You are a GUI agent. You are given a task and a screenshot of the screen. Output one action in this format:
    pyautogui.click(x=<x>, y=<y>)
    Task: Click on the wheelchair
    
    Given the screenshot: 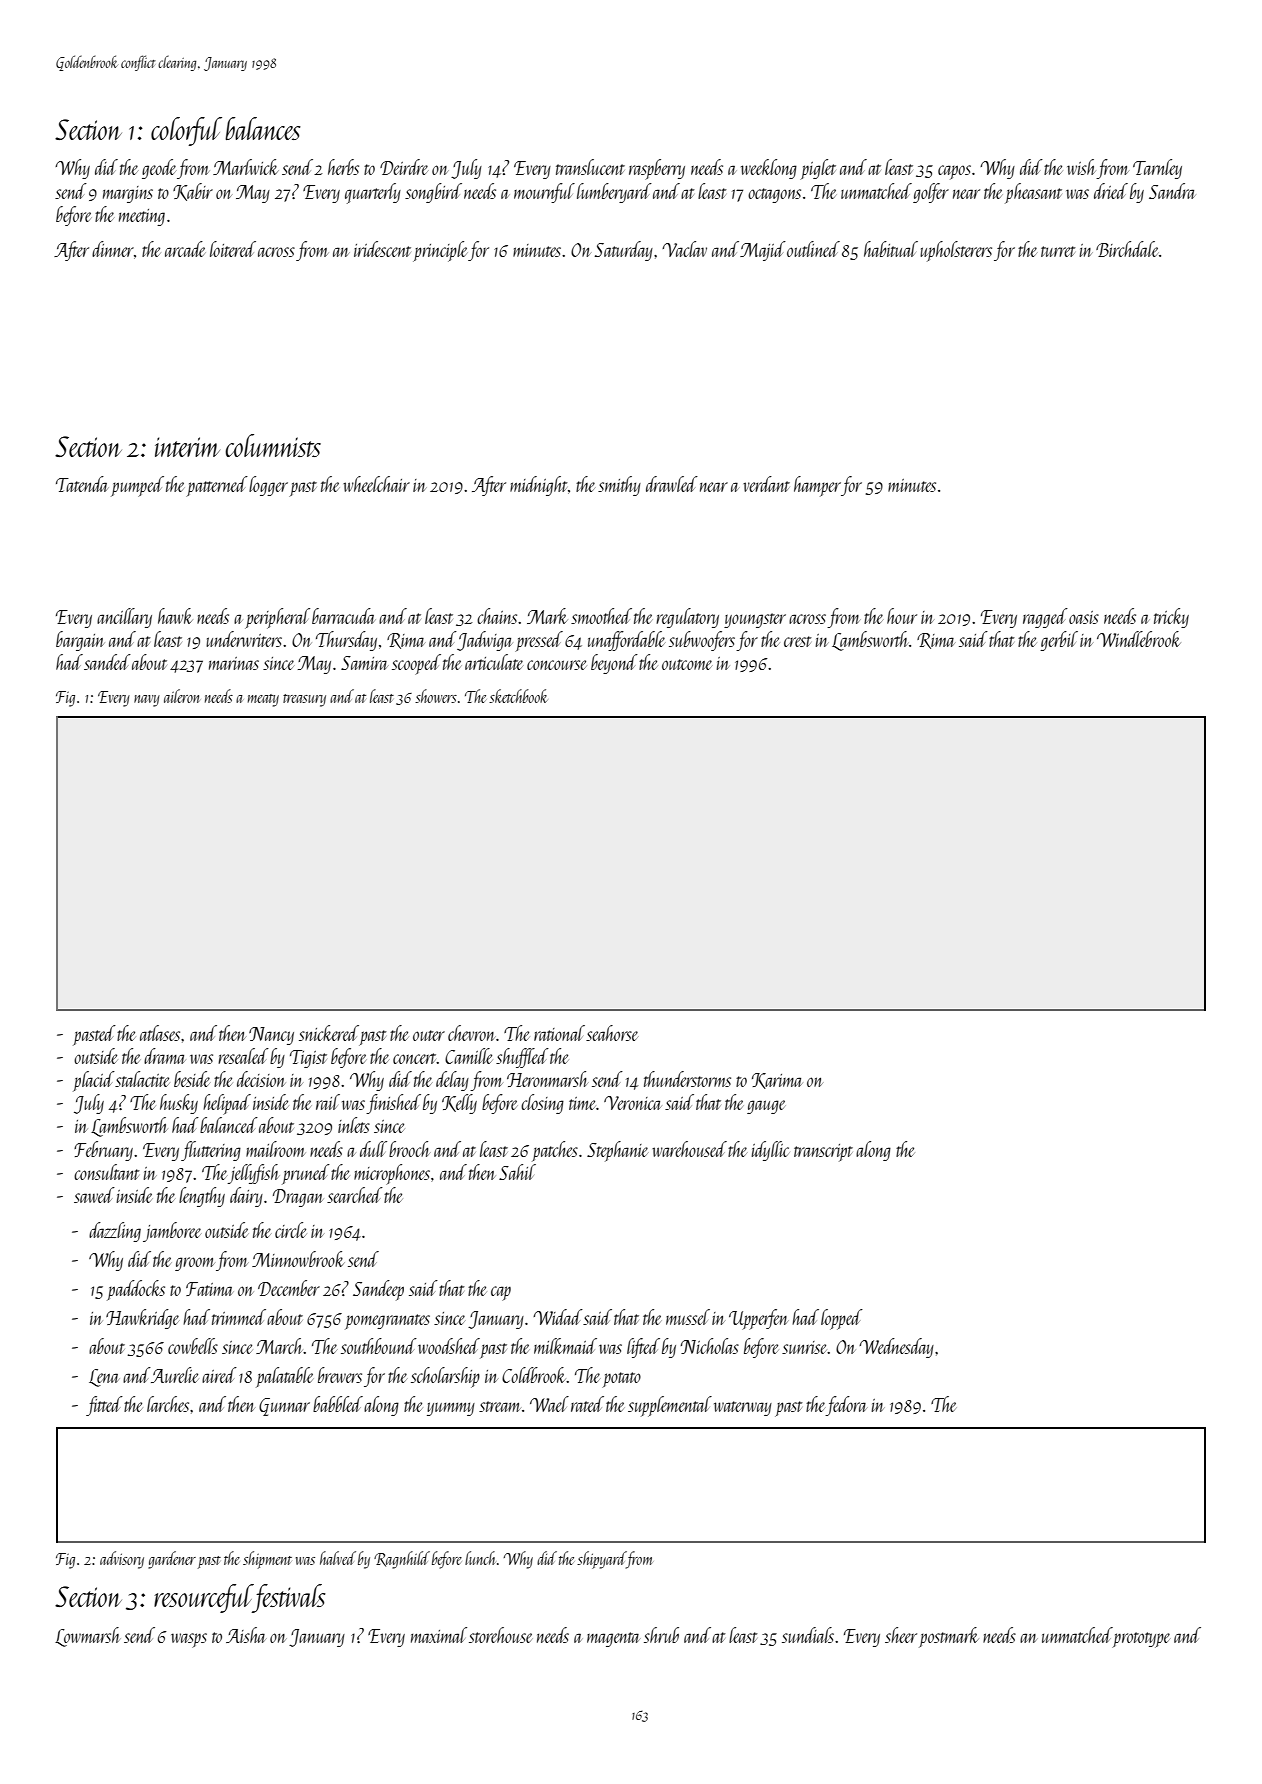 What is the action you would take?
    pyautogui.click(x=376, y=484)
